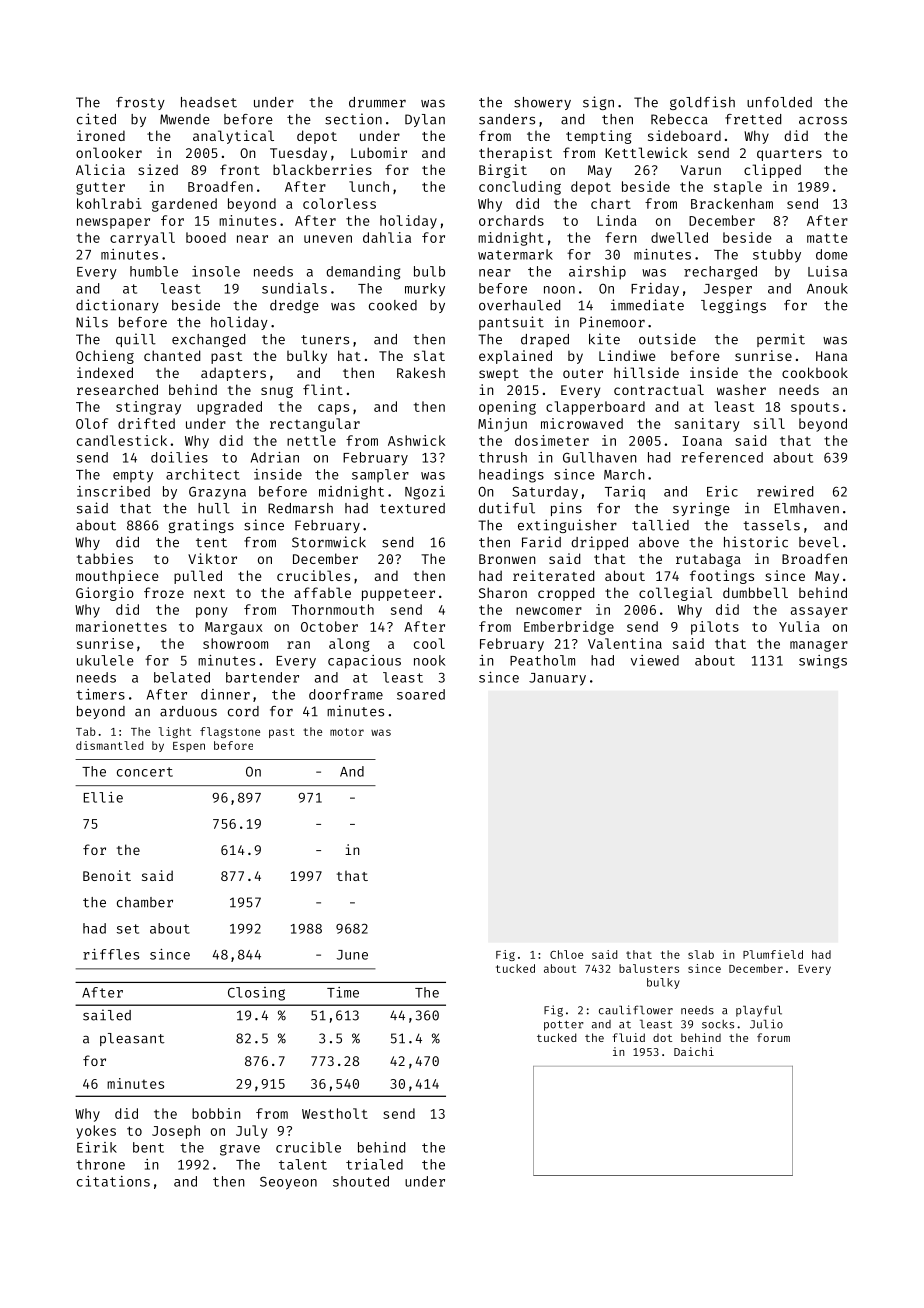  Describe the element at coordinates (649, 968) in the screenshot. I see `balusters` at that location.
